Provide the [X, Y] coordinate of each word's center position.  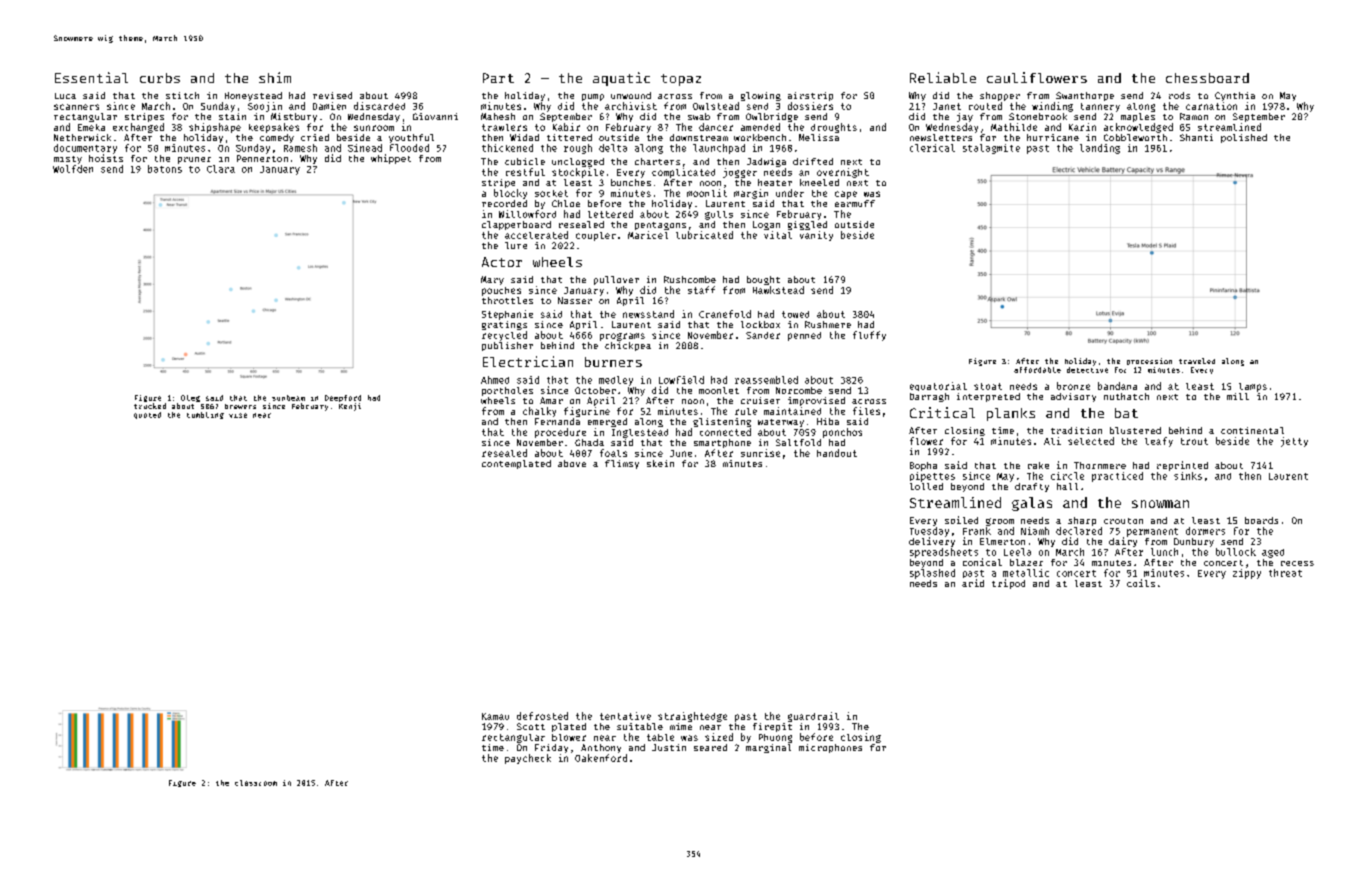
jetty [1294, 442]
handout [837, 453]
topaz [681, 80]
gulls [719, 215]
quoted [147, 415]
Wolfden [73, 169]
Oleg [190, 398]
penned [804, 336]
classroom [256, 783]
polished [1244, 138]
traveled [1197, 361]
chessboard [1207, 78]
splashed [932, 574]
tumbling [205, 415]
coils [1141, 583]
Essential [91, 77]
